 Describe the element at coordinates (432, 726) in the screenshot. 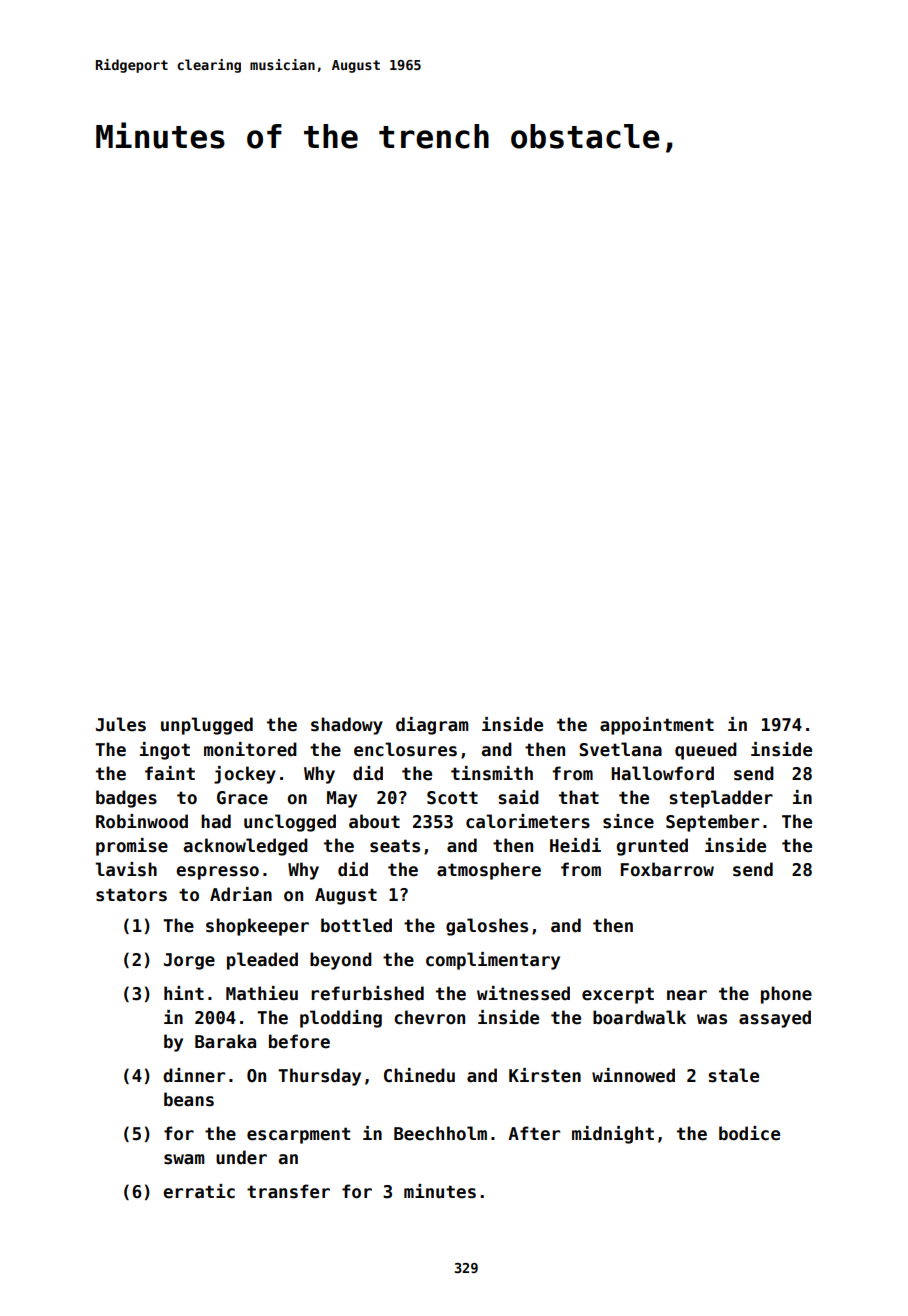

I see `diagram` at that location.
